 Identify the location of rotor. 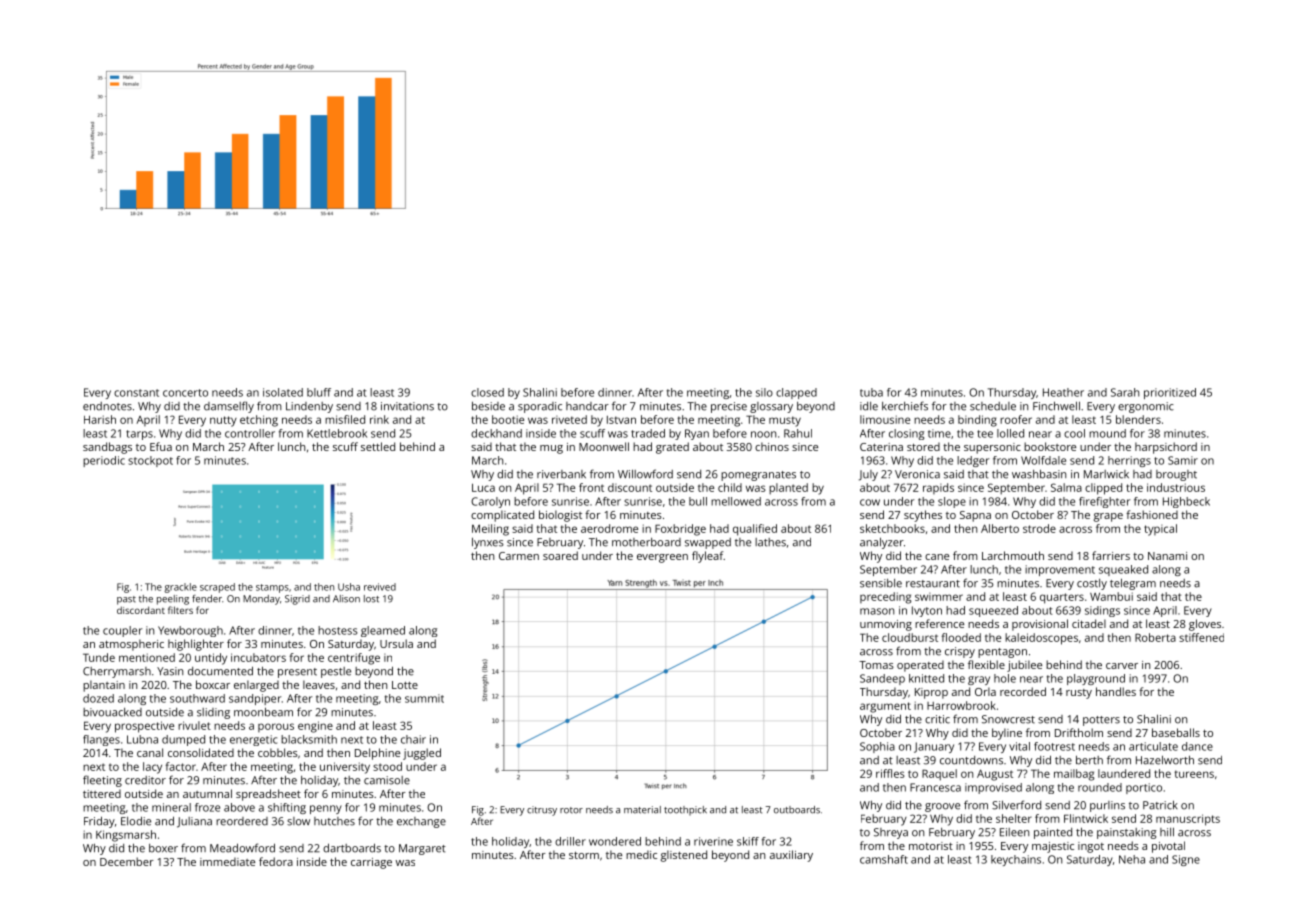
(571, 810).
